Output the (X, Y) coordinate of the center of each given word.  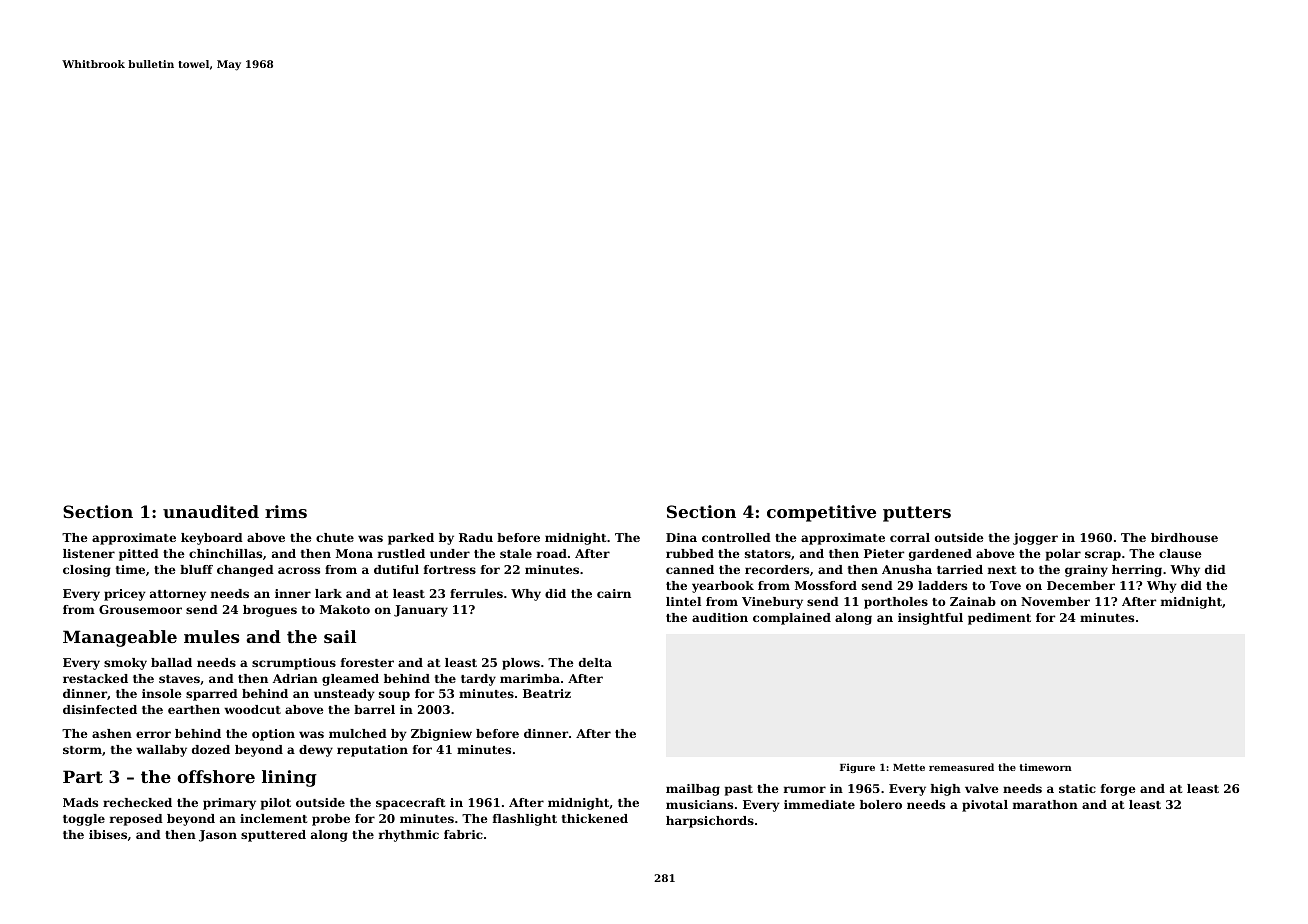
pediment (999, 619)
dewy (316, 751)
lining (289, 778)
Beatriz (547, 693)
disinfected (100, 709)
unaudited (211, 511)
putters (917, 514)
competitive (821, 513)
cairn (614, 593)
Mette (909, 767)
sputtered (273, 836)
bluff (196, 569)
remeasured (961, 767)
